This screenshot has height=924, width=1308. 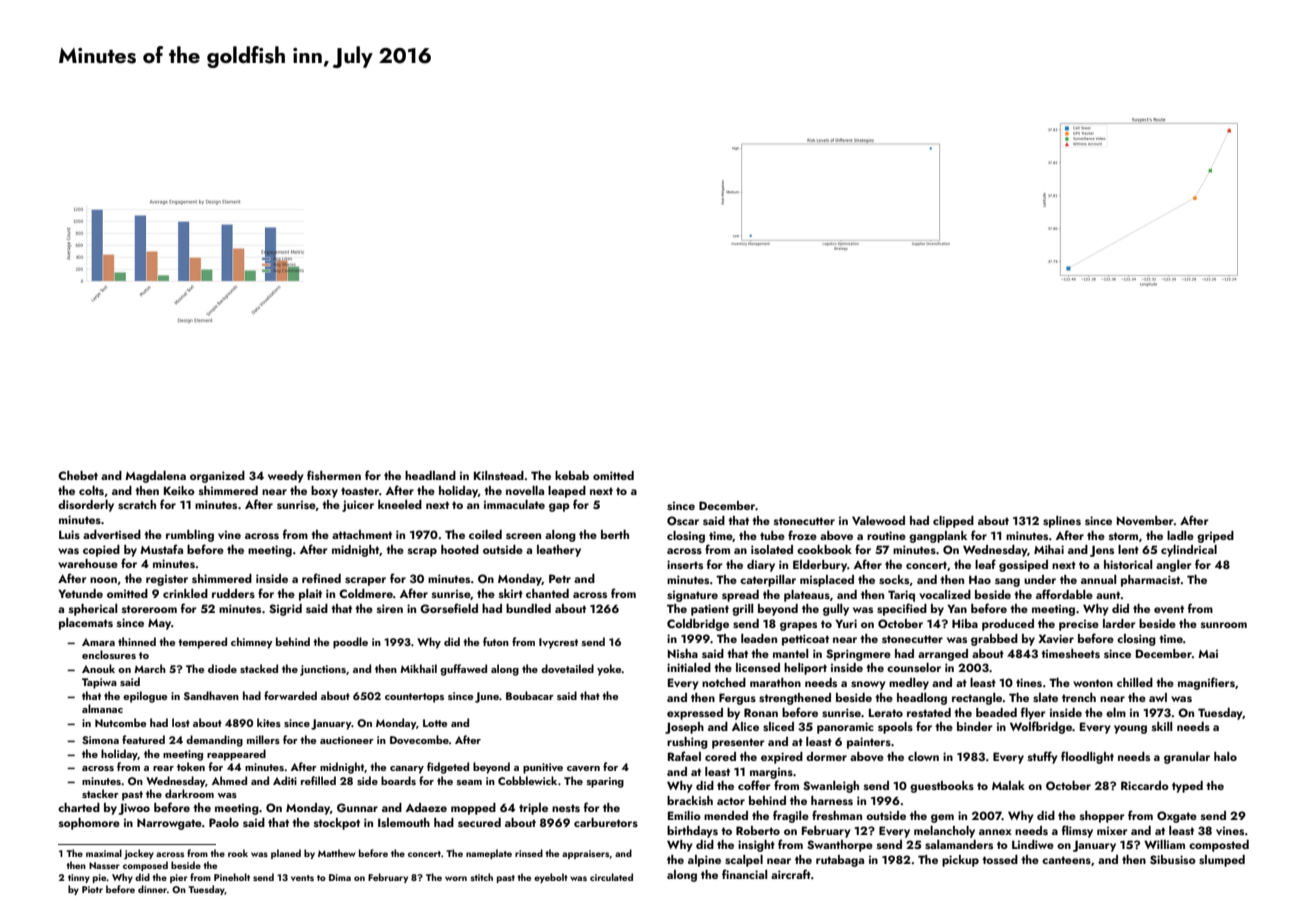 What do you see at coordinates (798, 626) in the screenshot?
I see `grapes` at bounding box center [798, 626].
